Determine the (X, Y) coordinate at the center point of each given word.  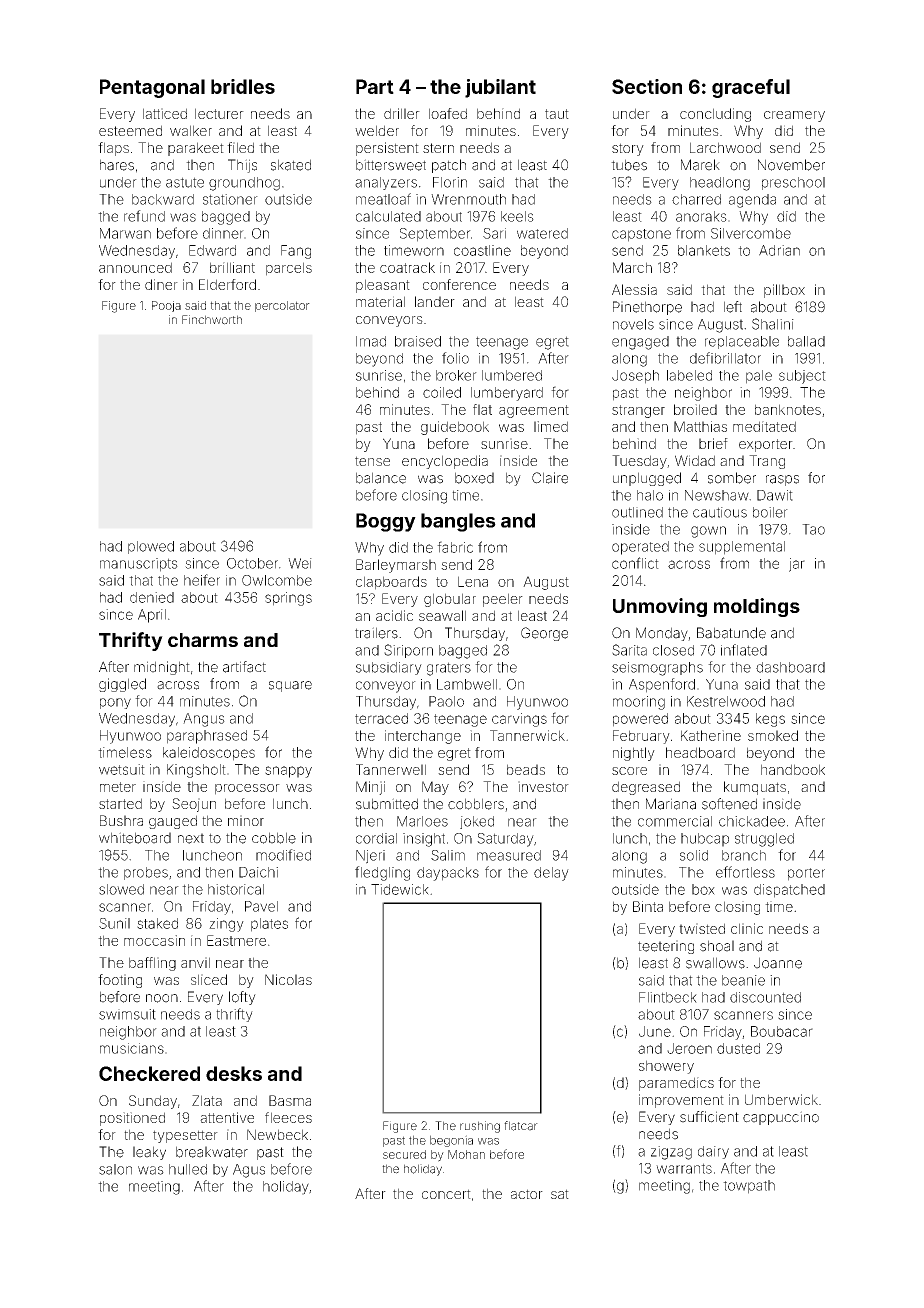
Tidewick (400, 889)
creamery (794, 116)
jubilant (500, 88)
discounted (765, 997)
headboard (700, 752)
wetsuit (122, 769)
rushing (480, 1127)
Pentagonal (152, 88)
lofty (242, 998)
